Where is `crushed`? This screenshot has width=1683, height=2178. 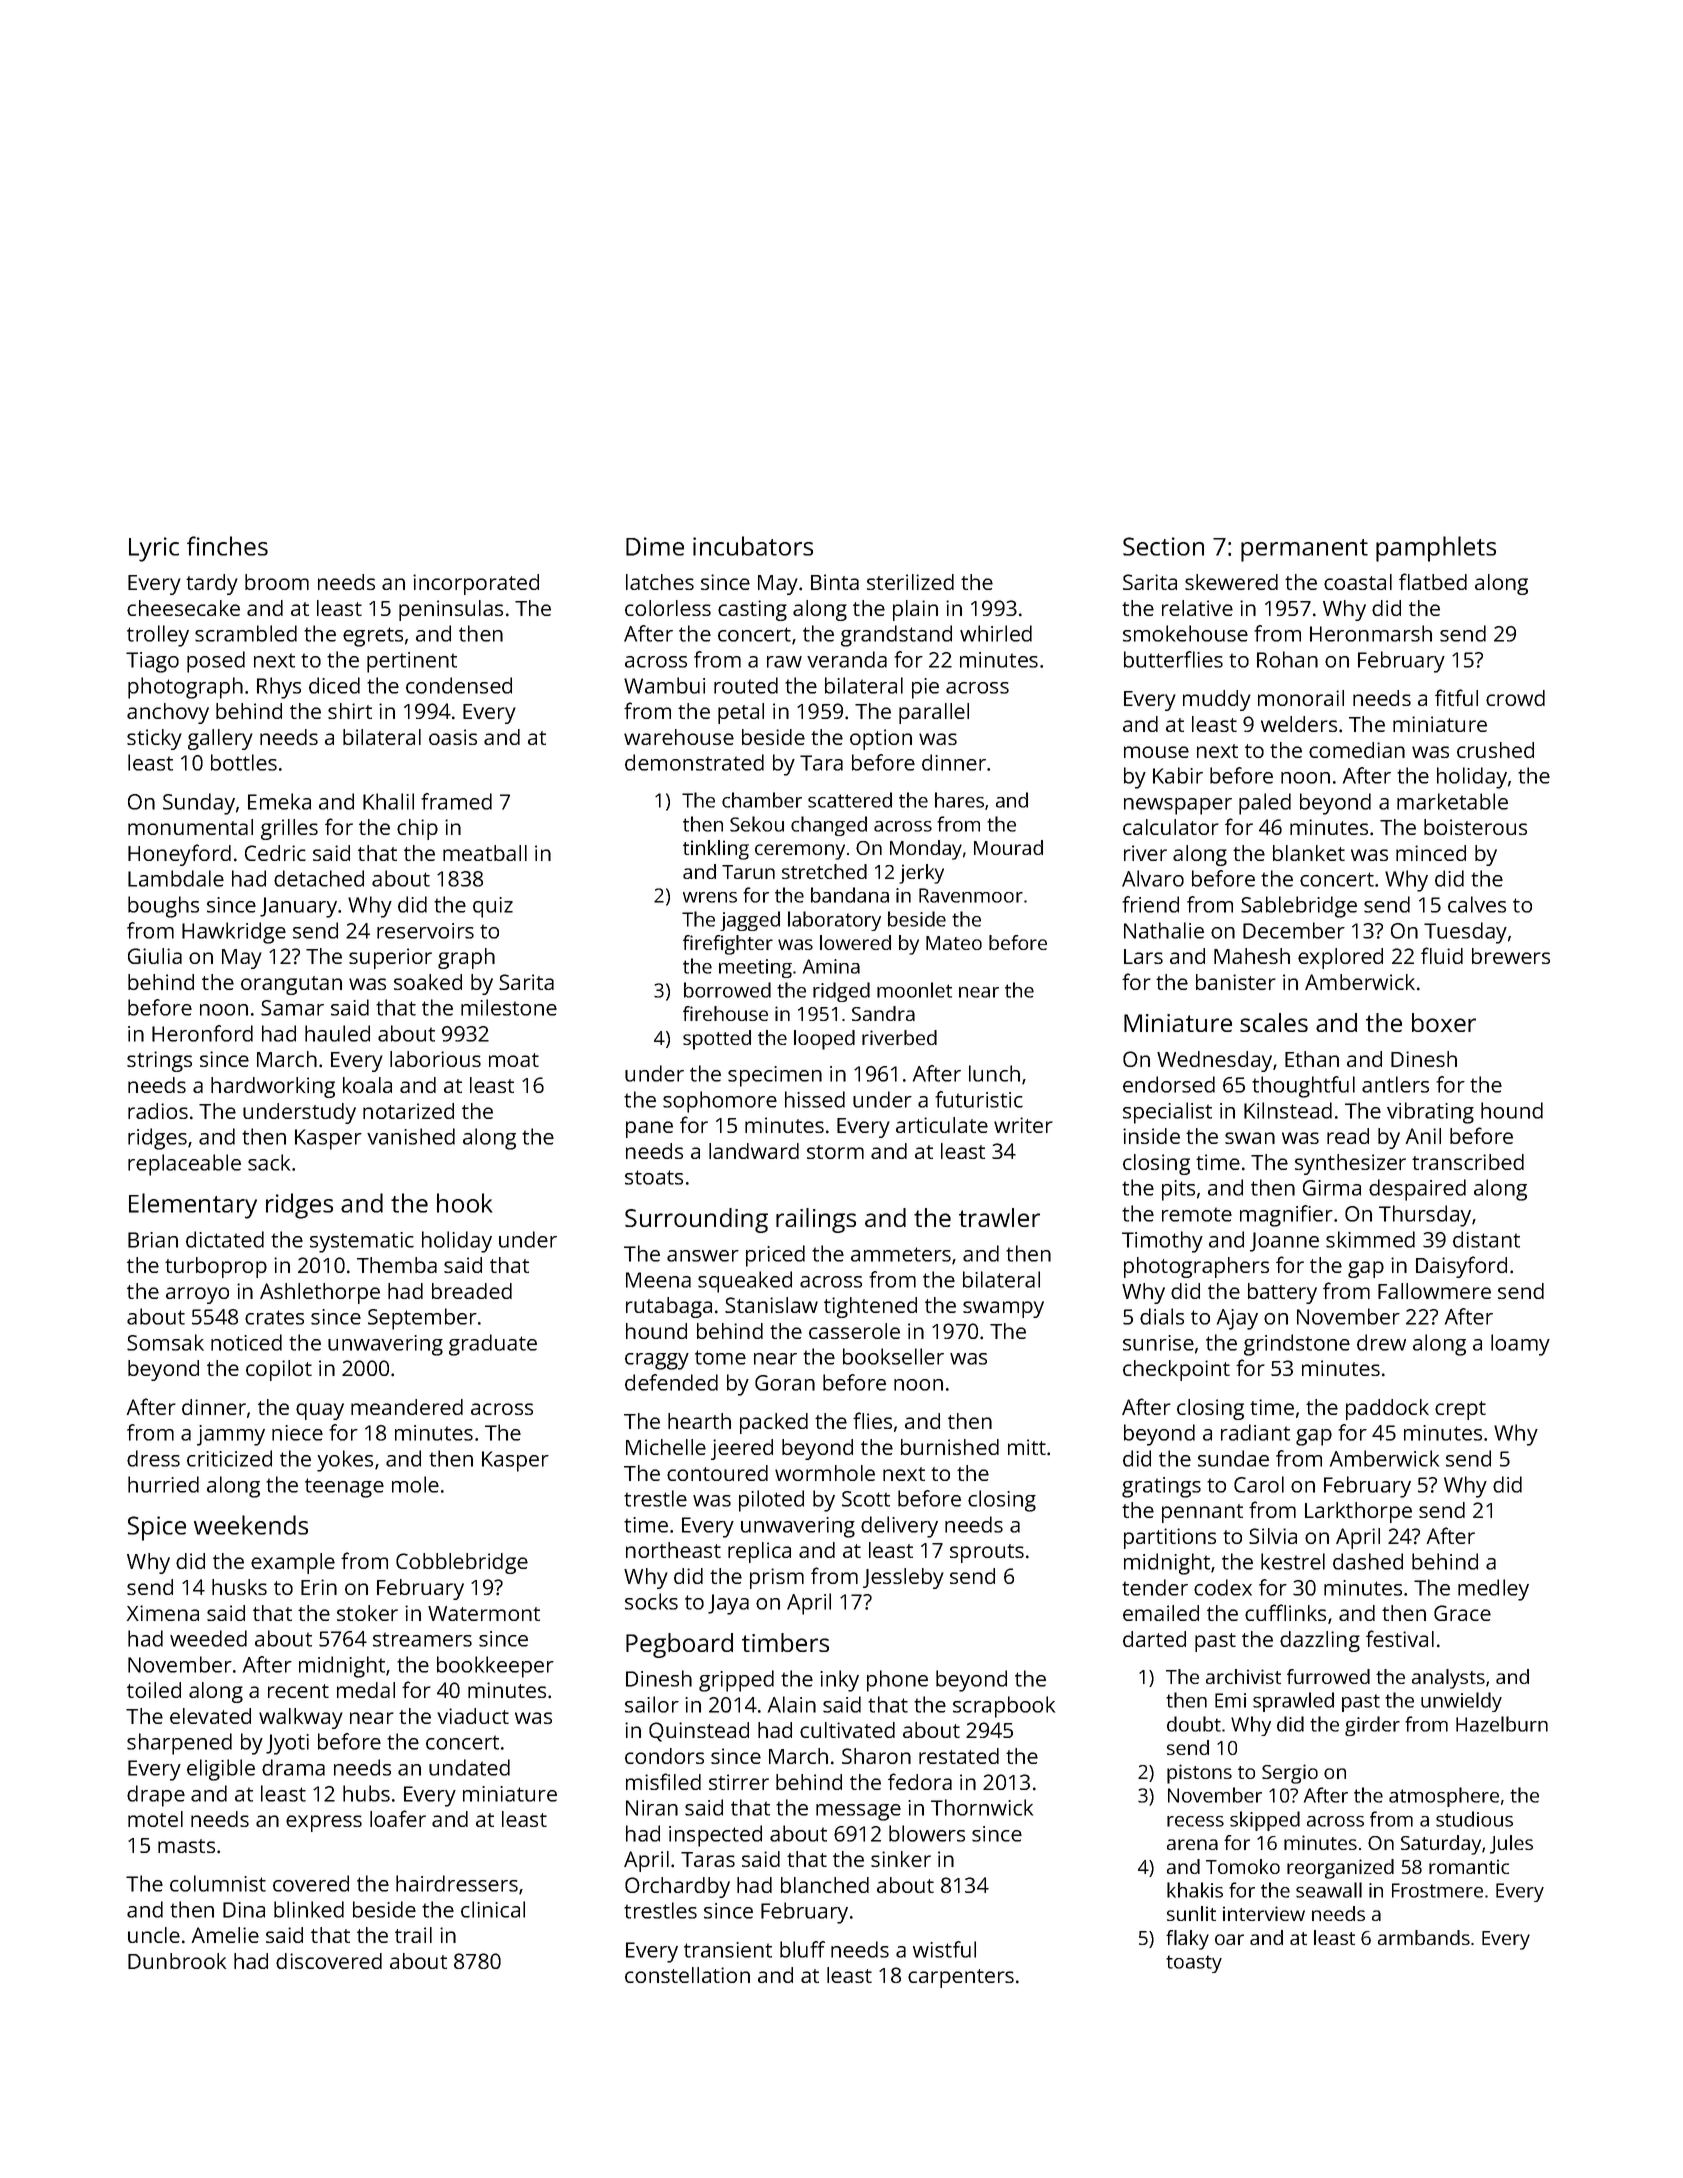
crushed is located at coordinates (1495, 750).
